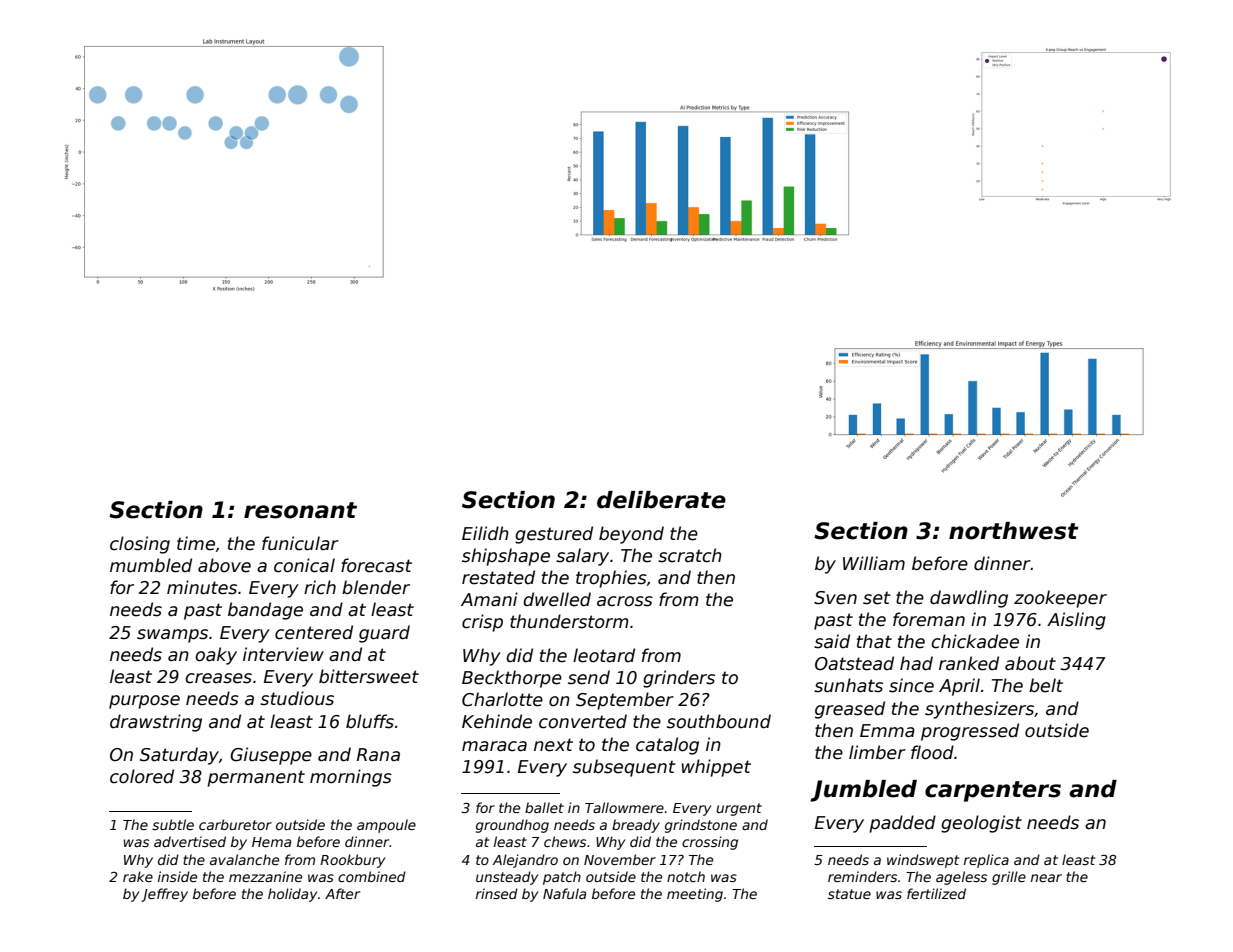 The image size is (1233, 952). Describe the element at coordinates (564, 893) in the screenshot. I see `Nafula` at that location.
